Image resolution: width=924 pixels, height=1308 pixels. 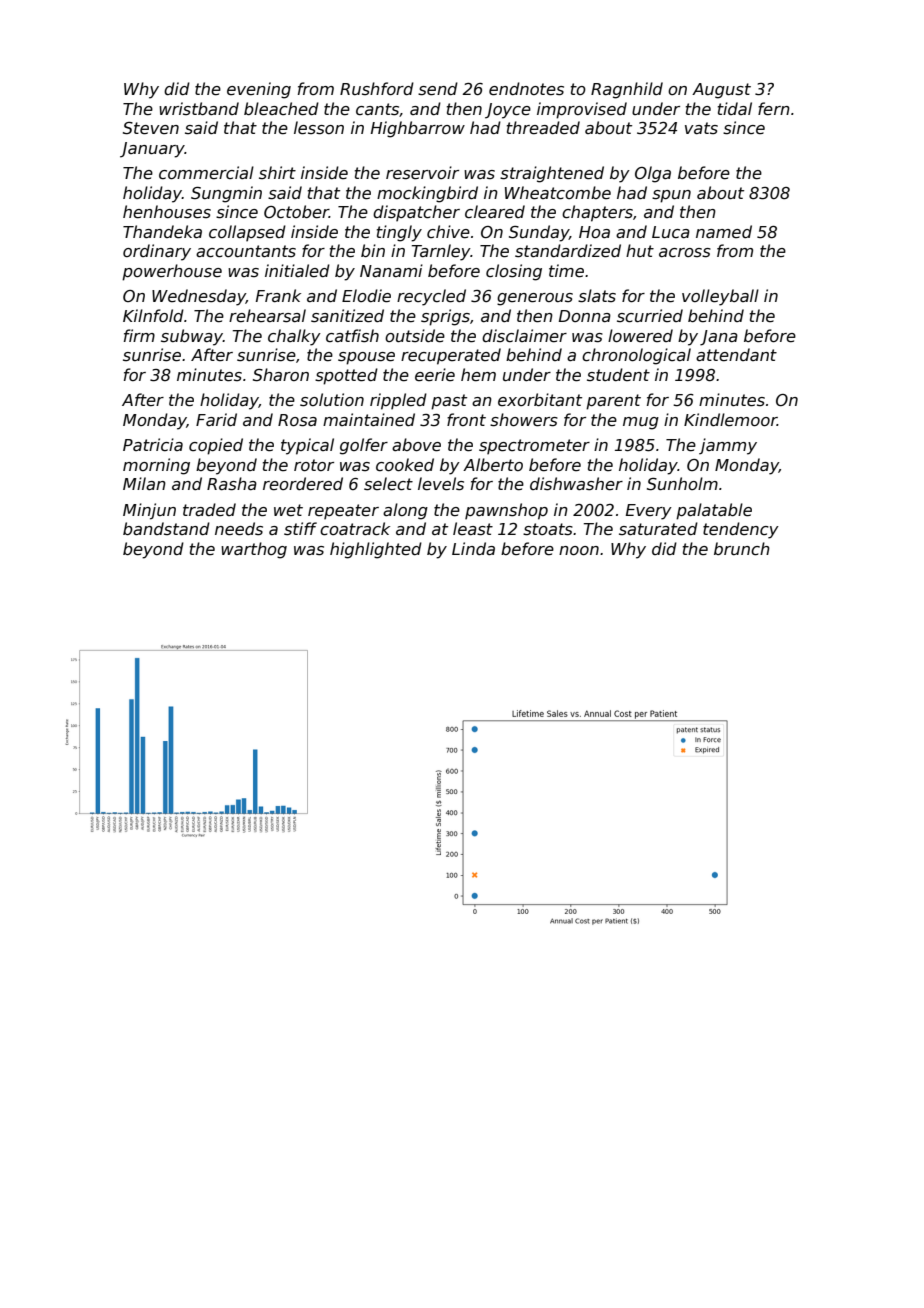 What do you see at coordinates (495, 212) in the screenshot?
I see `cleared` at bounding box center [495, 212].
